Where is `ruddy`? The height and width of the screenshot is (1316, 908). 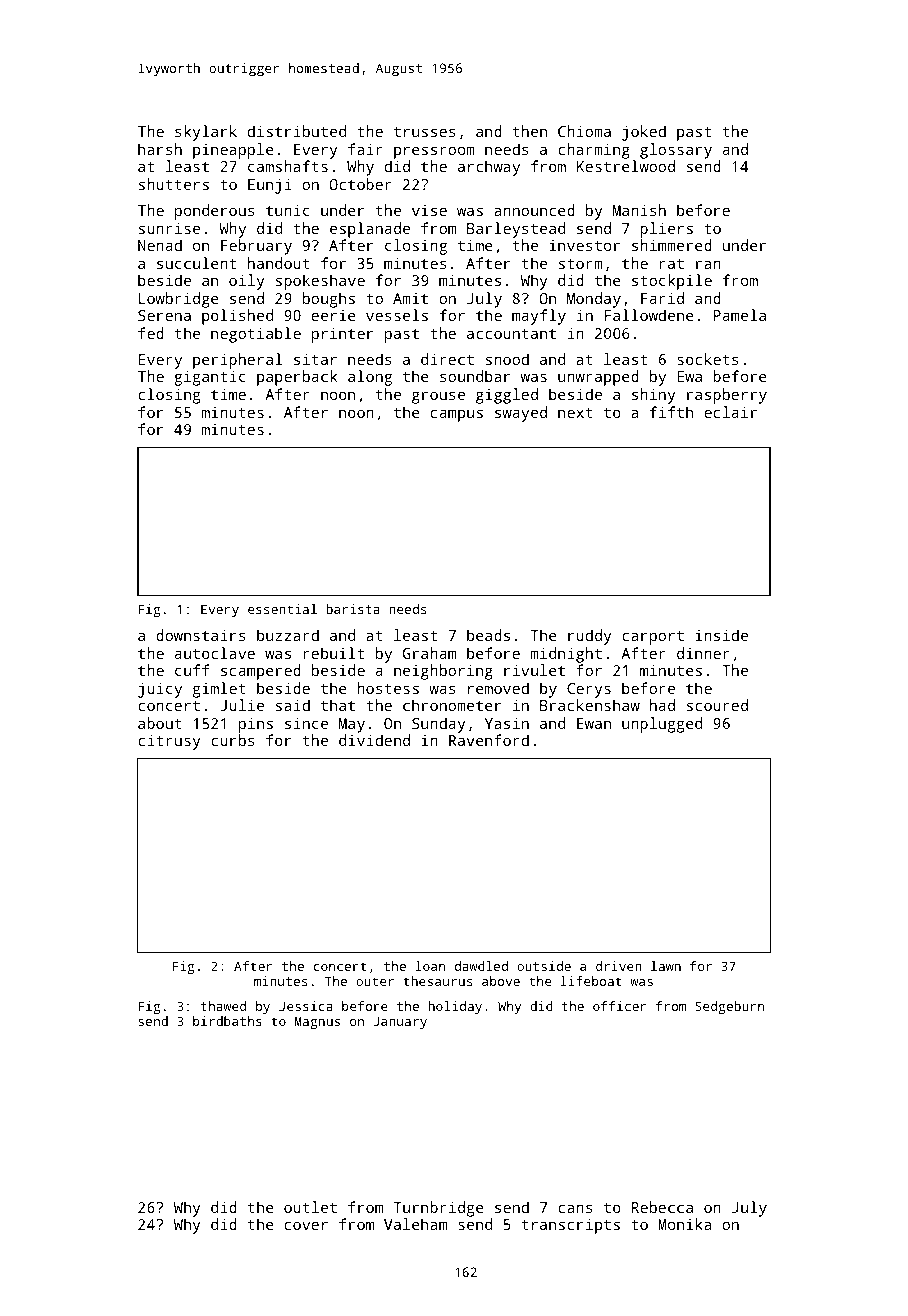
ruddy is located at coordinates (590, 637).
